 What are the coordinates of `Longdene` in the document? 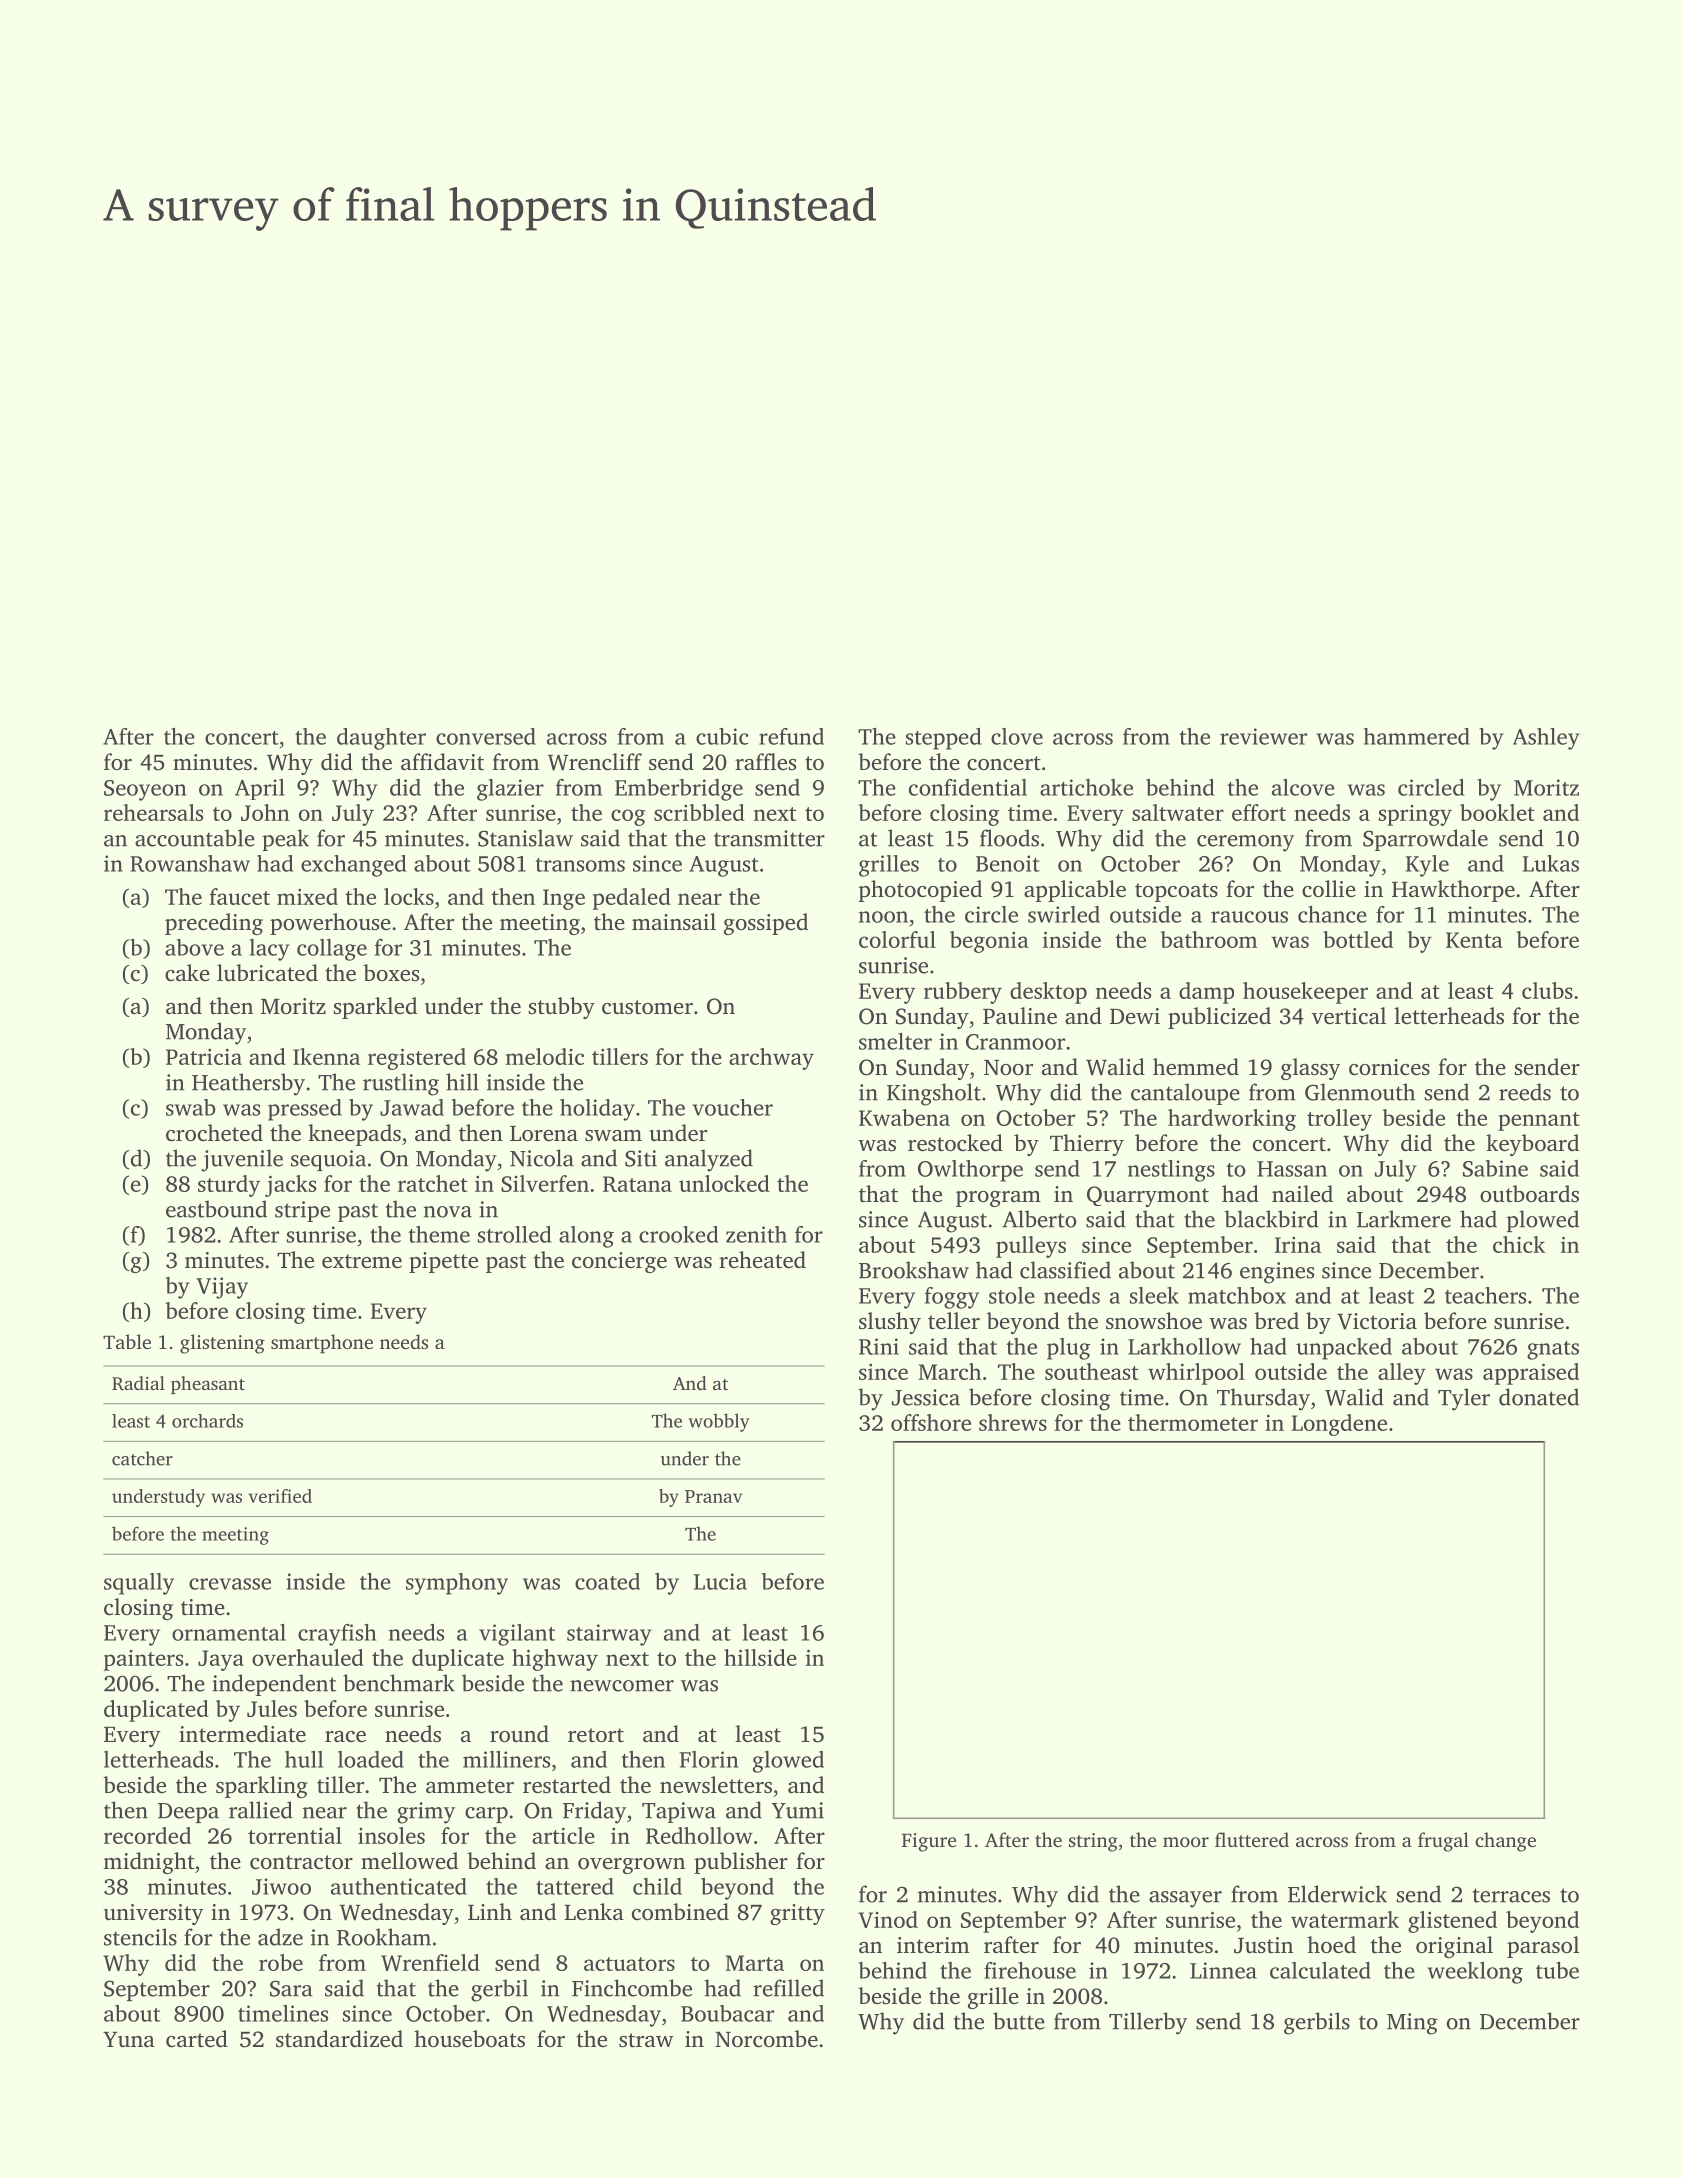 It's located at (1339, 1425).
